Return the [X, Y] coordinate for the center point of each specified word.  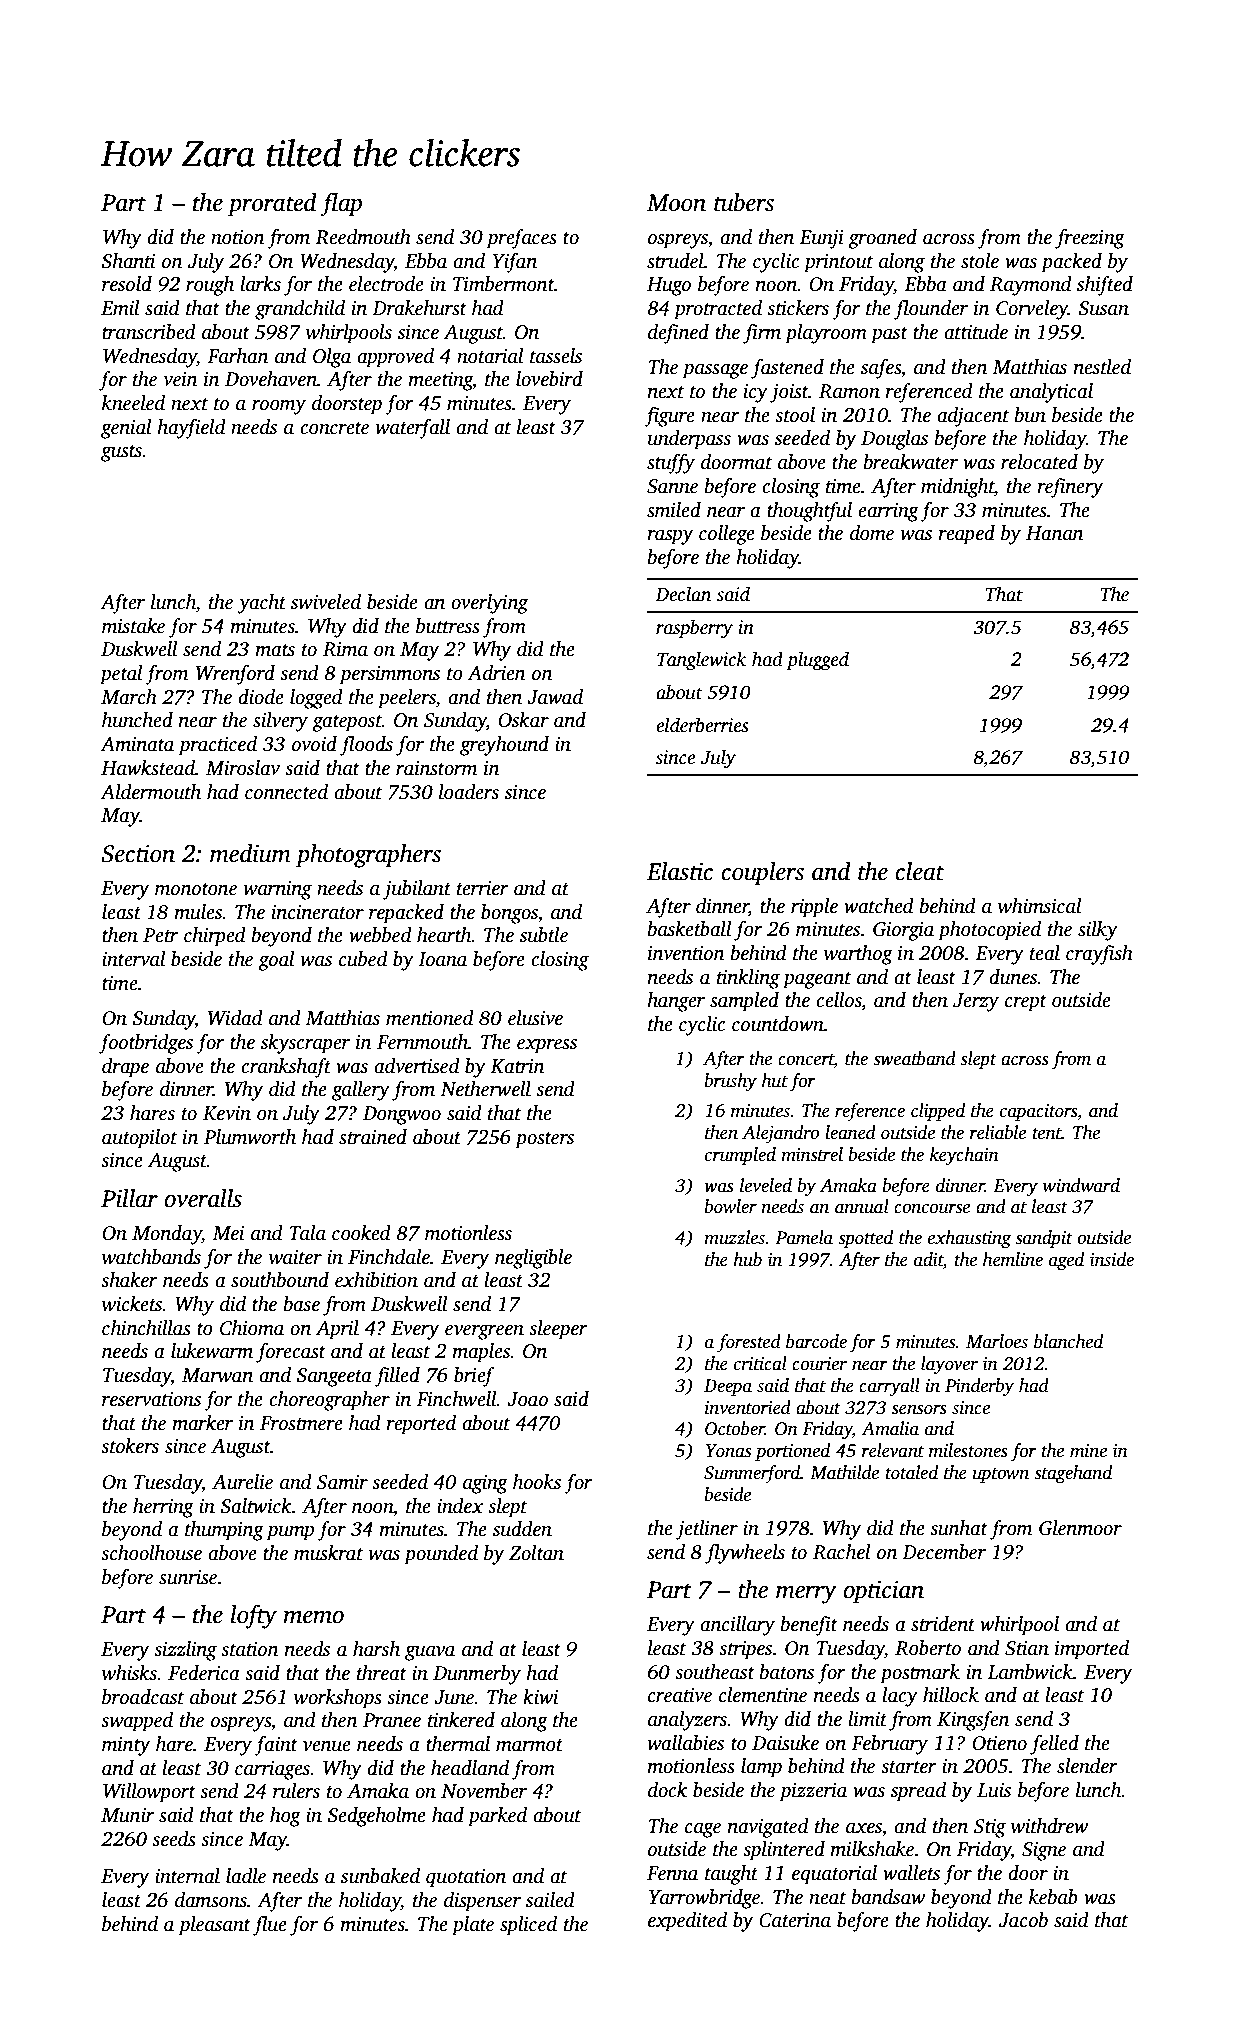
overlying [489, 604]
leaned [850, 1132]
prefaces [521, 239]
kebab [1053, 1897]
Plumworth [250, 1137]
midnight [957, 488]
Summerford [752, 1474]
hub [747, 1259]
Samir [342, 1482]
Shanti [128, 261]
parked [497, 1817]
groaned [882, 239]
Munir [128, 1815]
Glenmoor [1080, 1528]
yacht [261, 604]
